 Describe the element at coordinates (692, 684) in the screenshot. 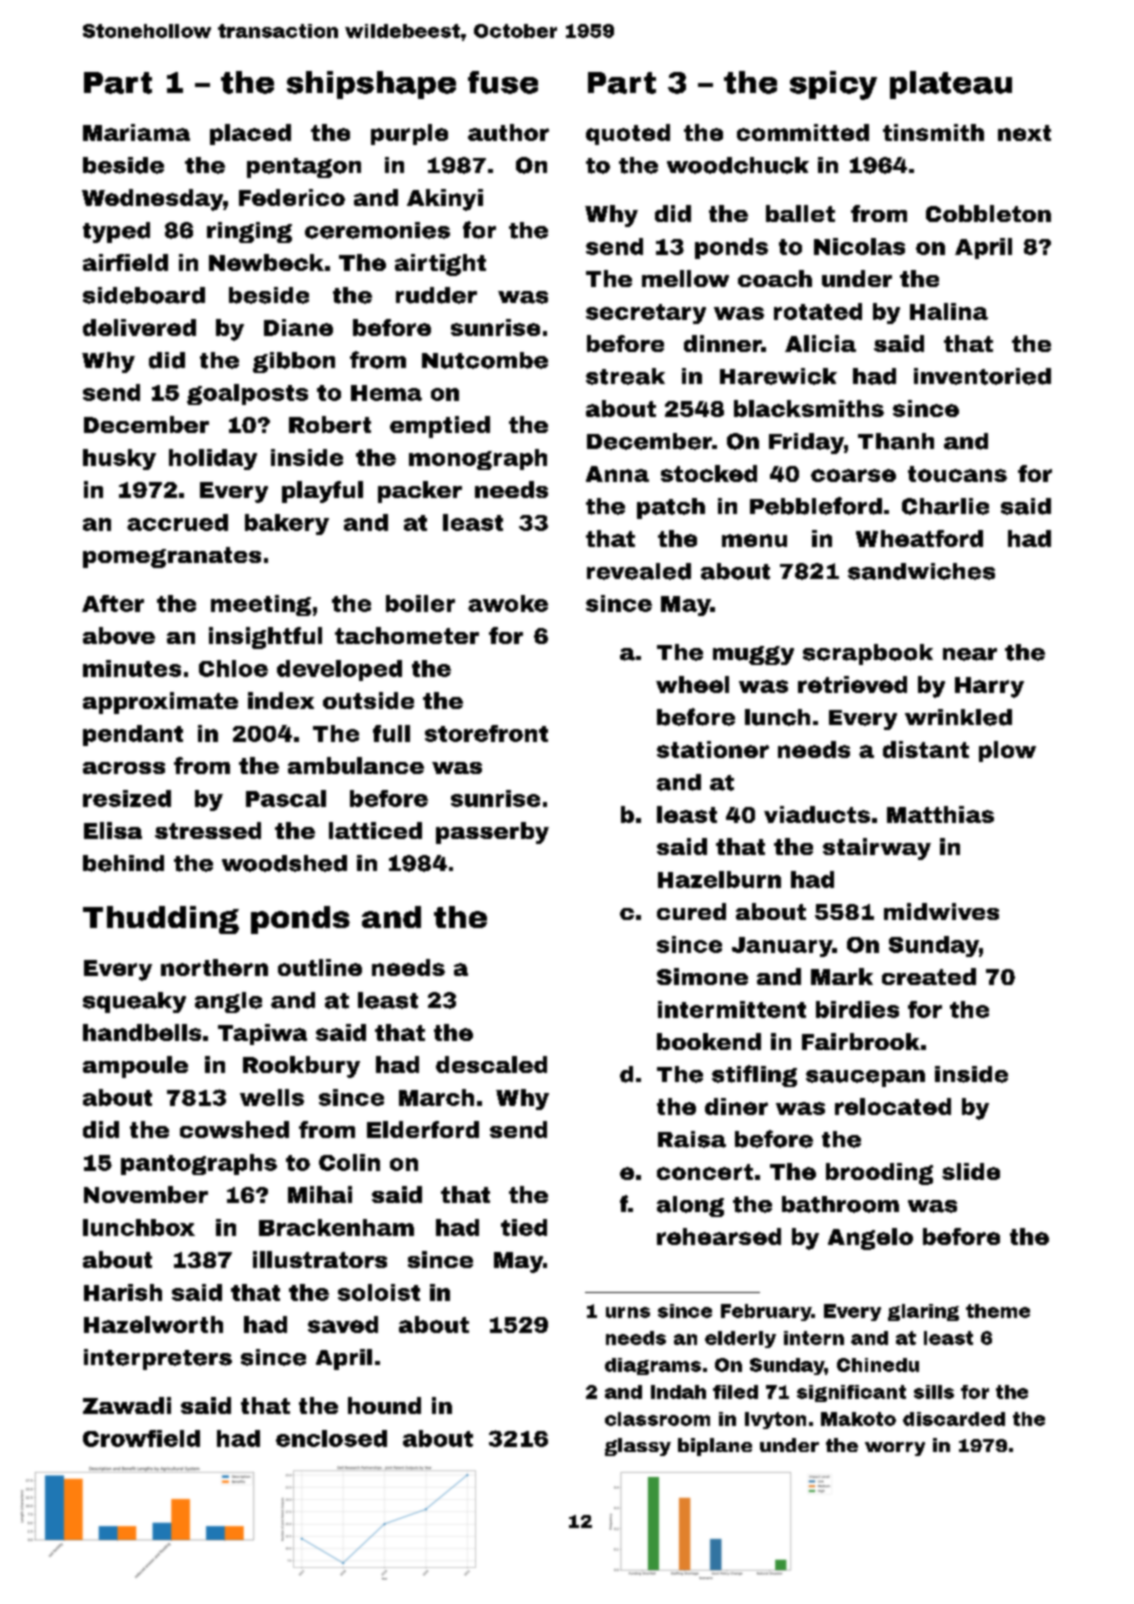

I see `wheel` at that location.
